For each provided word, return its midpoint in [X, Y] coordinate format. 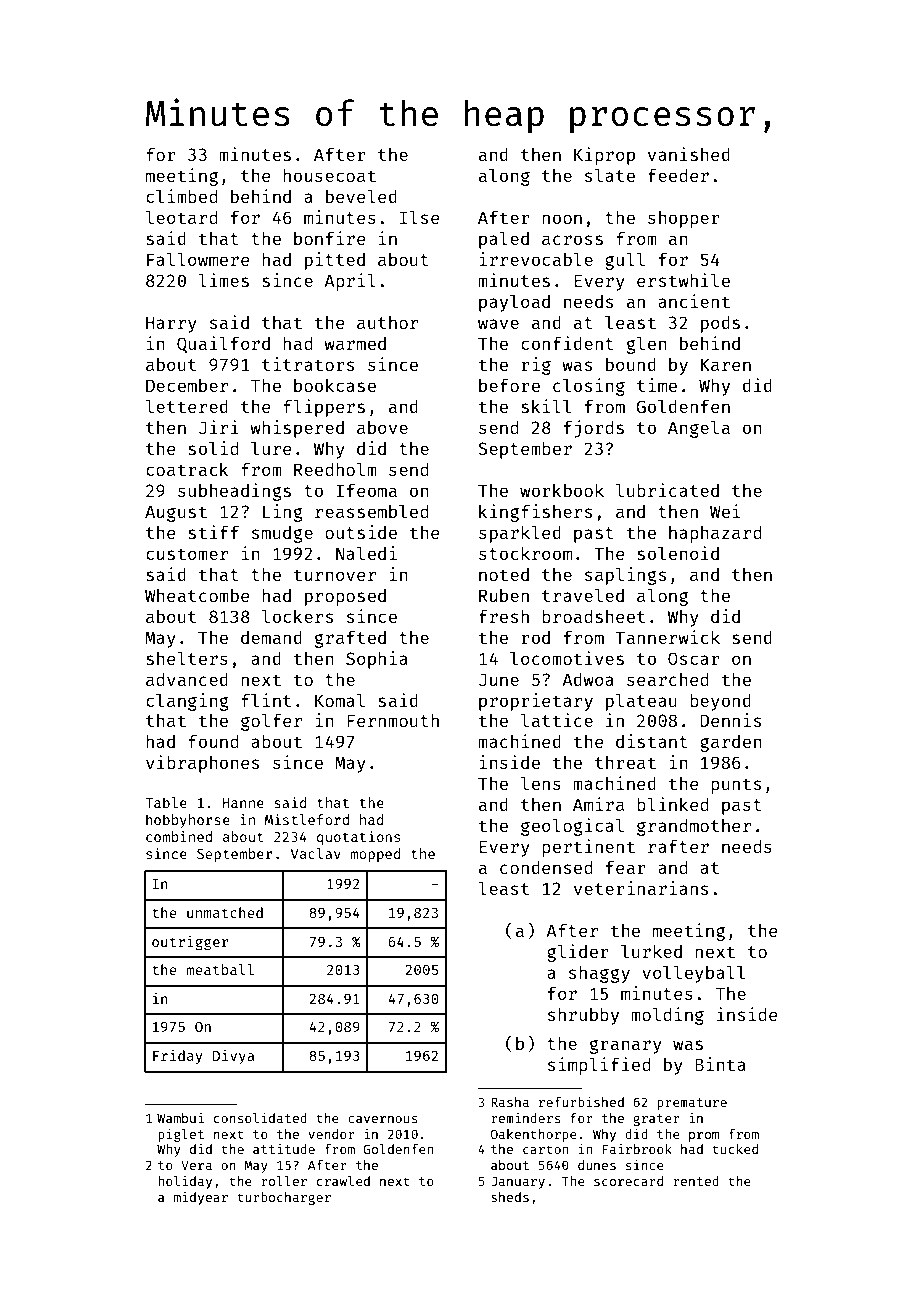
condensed [546, 867]
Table [166, 802]
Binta [720, 1064]
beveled [361, 196]
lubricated [667, 490]
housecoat [329, 175]
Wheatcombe [197, 595]
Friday [178, 1057]
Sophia [377, 660]
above [382, 427]
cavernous [383, 1119]
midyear [201, 1198]
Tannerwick [667, 637]
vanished [689, 154]
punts [736, 786]
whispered [297, 429]
